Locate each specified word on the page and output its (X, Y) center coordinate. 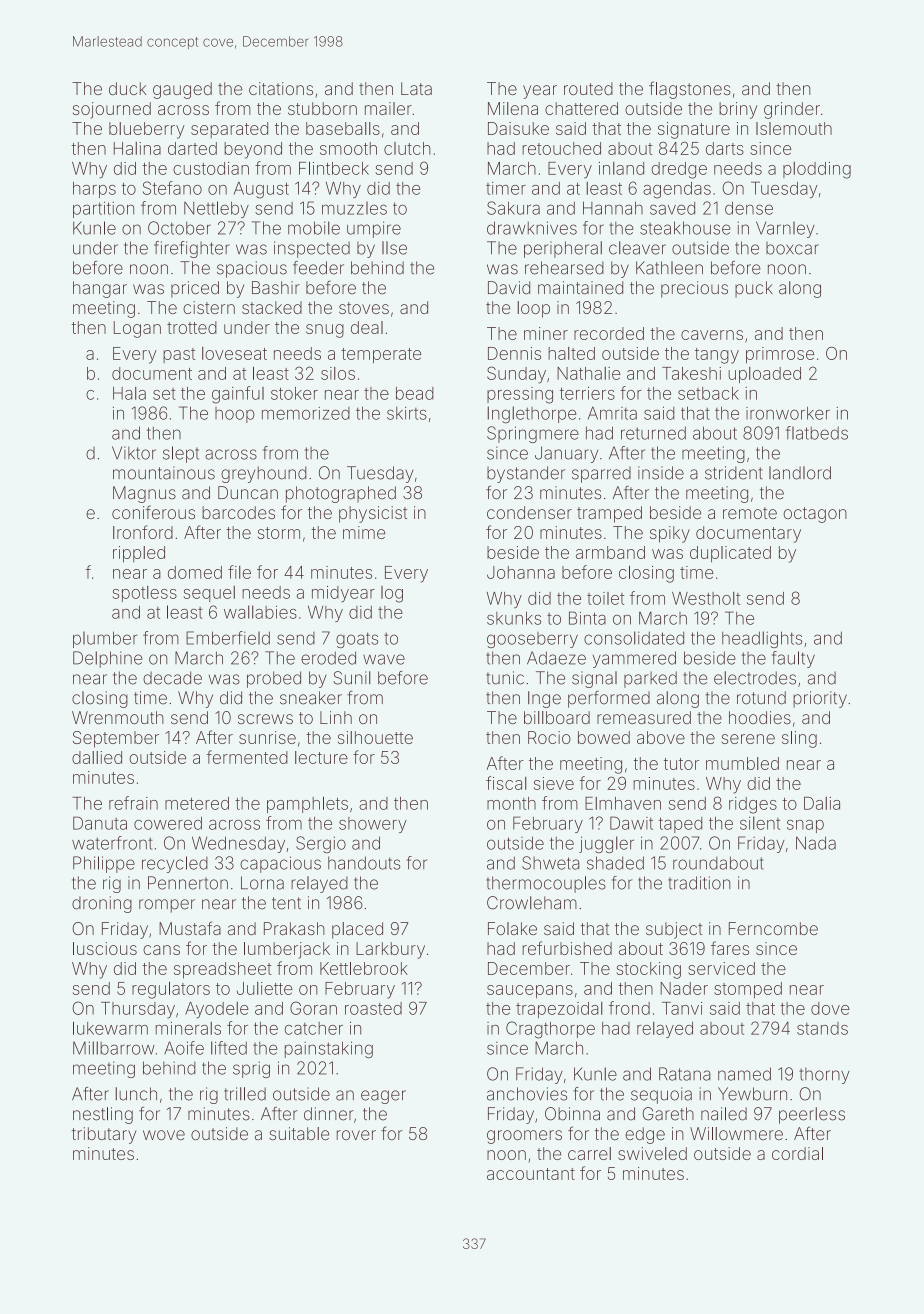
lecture (321, 757)
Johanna (521, 572)
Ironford (143, 532)
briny (738, 110)
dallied (97, 757)
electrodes (755, 678)
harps (94, 190)
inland (621, 168)
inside (661, 473)
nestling (103, 1115)
